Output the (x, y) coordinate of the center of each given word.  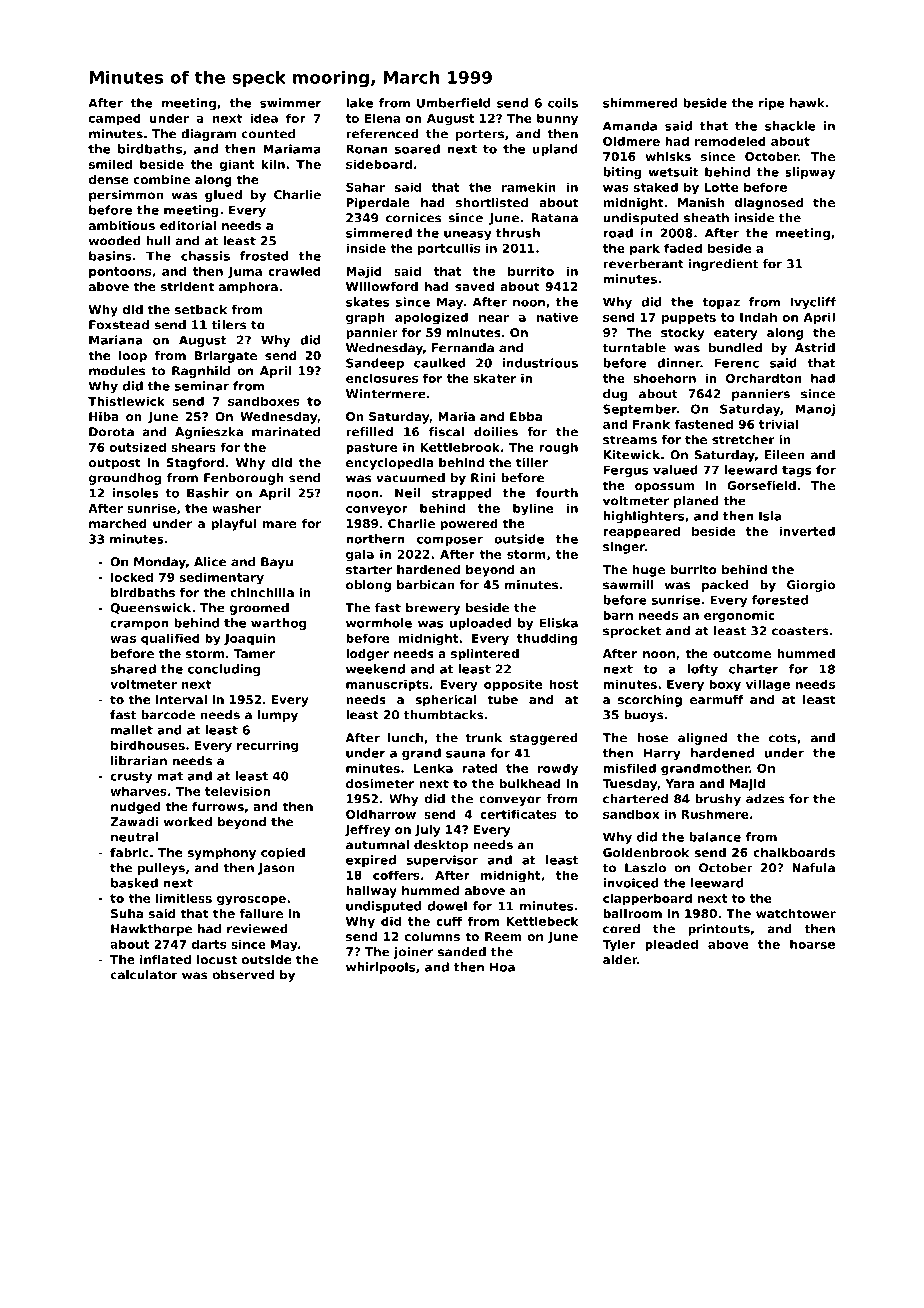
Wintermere (386, 394)
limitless (184, 898)
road (618, 233)
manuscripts (387, 685)
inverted (807, 531)
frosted (264, 256)
